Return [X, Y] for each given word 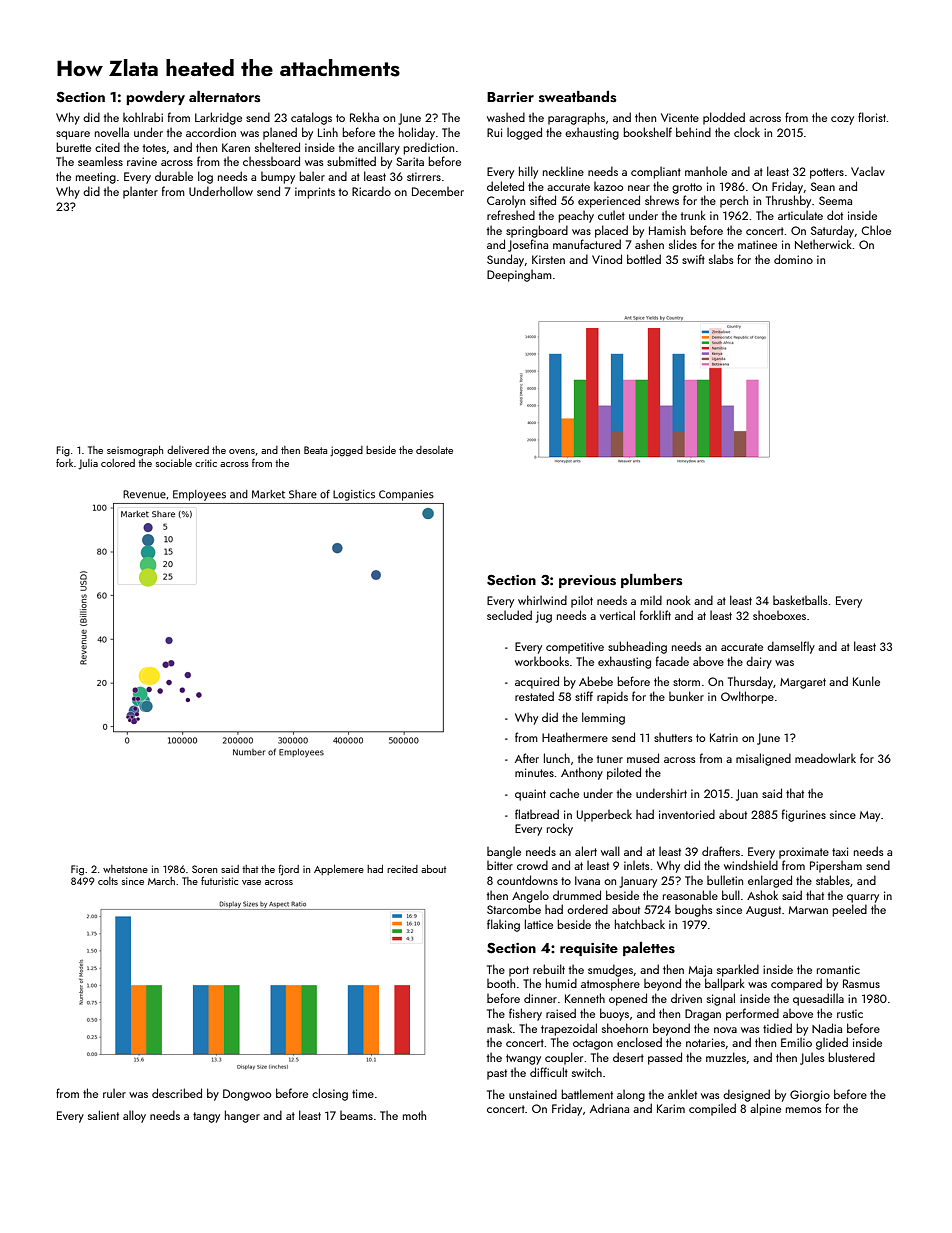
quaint [530, 795]
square [73, 135]
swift [693, 259]
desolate [434, 450]
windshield [751, 865]
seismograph [135, 451]
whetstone [125, 869]
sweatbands [577, 97]
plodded [724, 118]
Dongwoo [247, 1095]
